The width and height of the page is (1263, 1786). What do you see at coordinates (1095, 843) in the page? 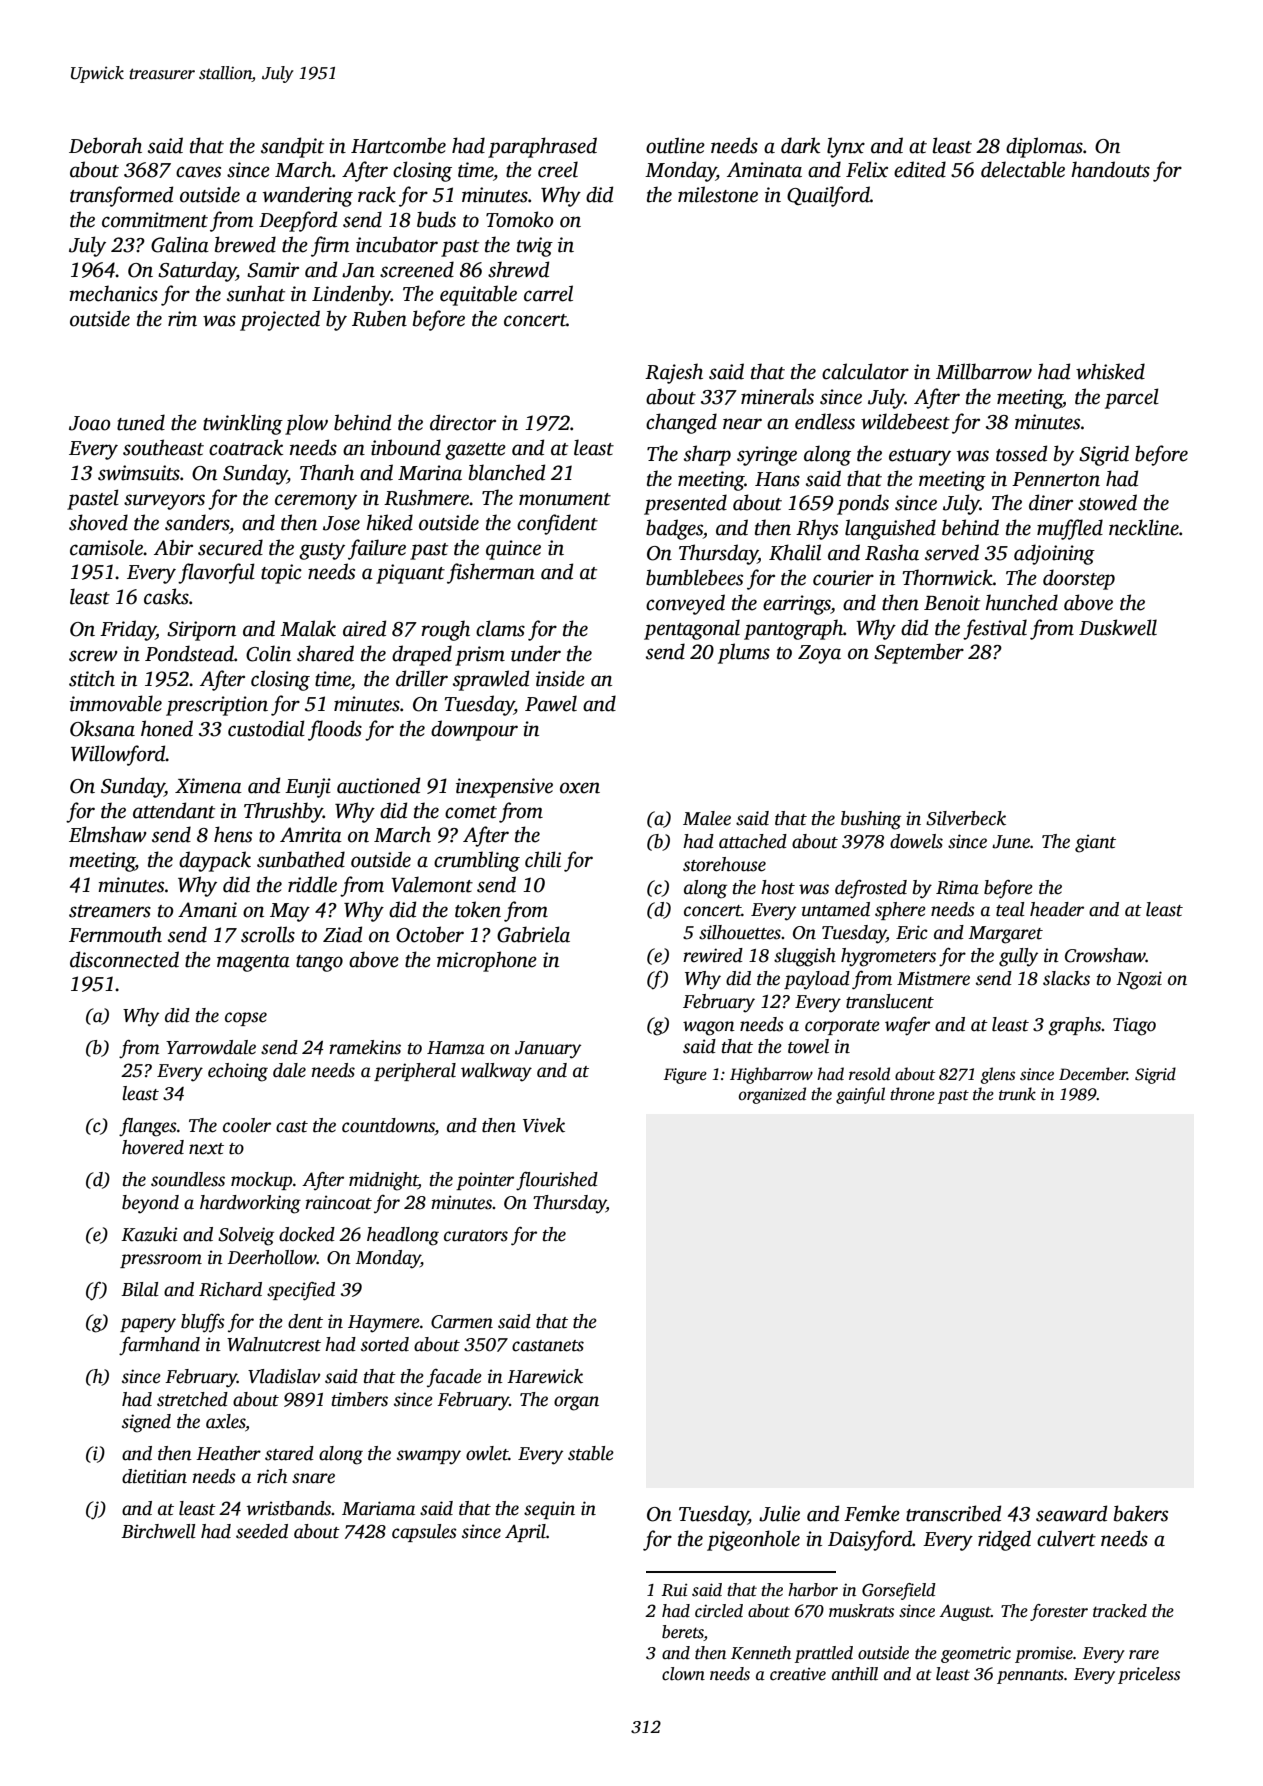
I see `giant` at bounding box center [1095, 843].
